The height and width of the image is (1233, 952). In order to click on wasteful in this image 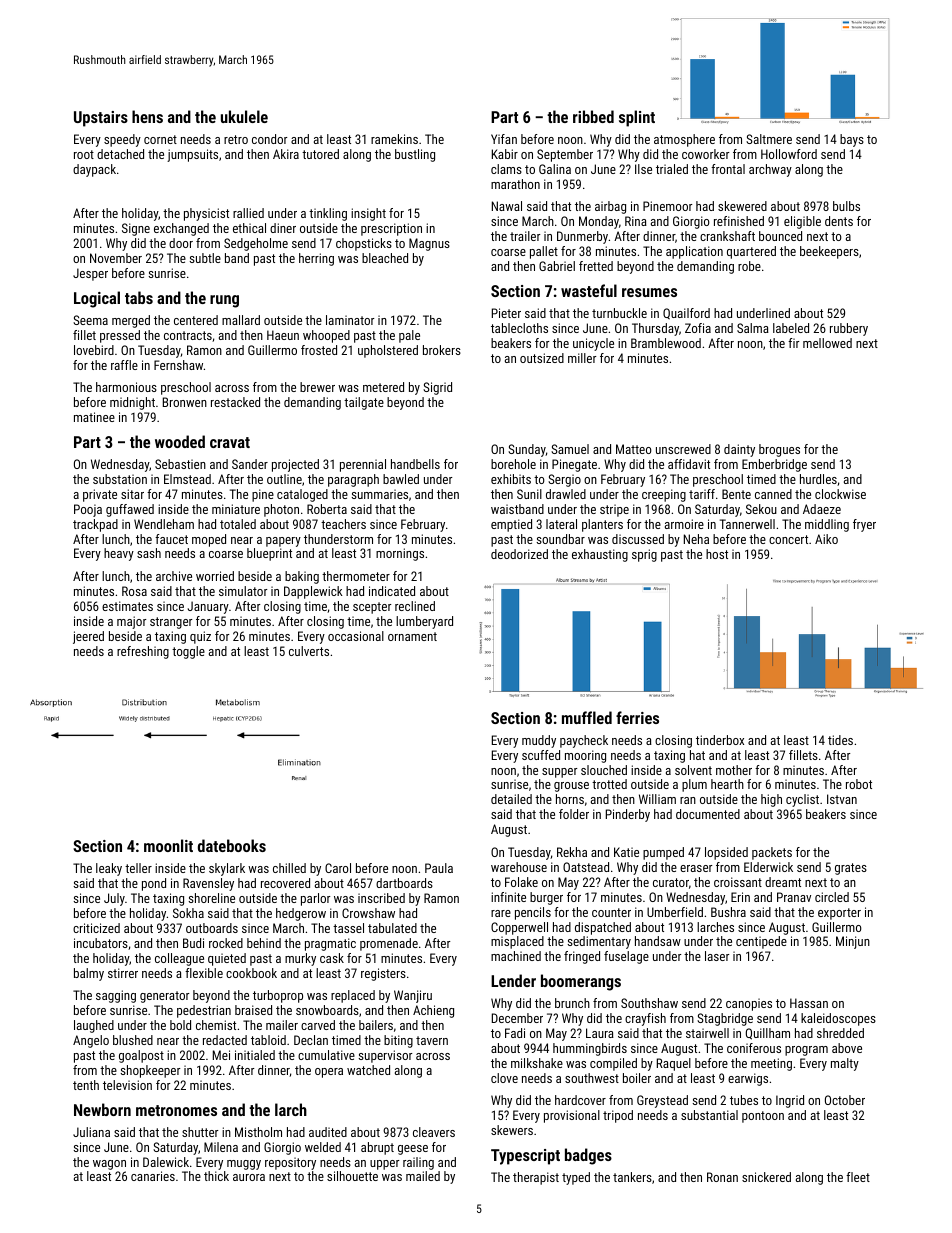, I will do `click(589, 290)`.
